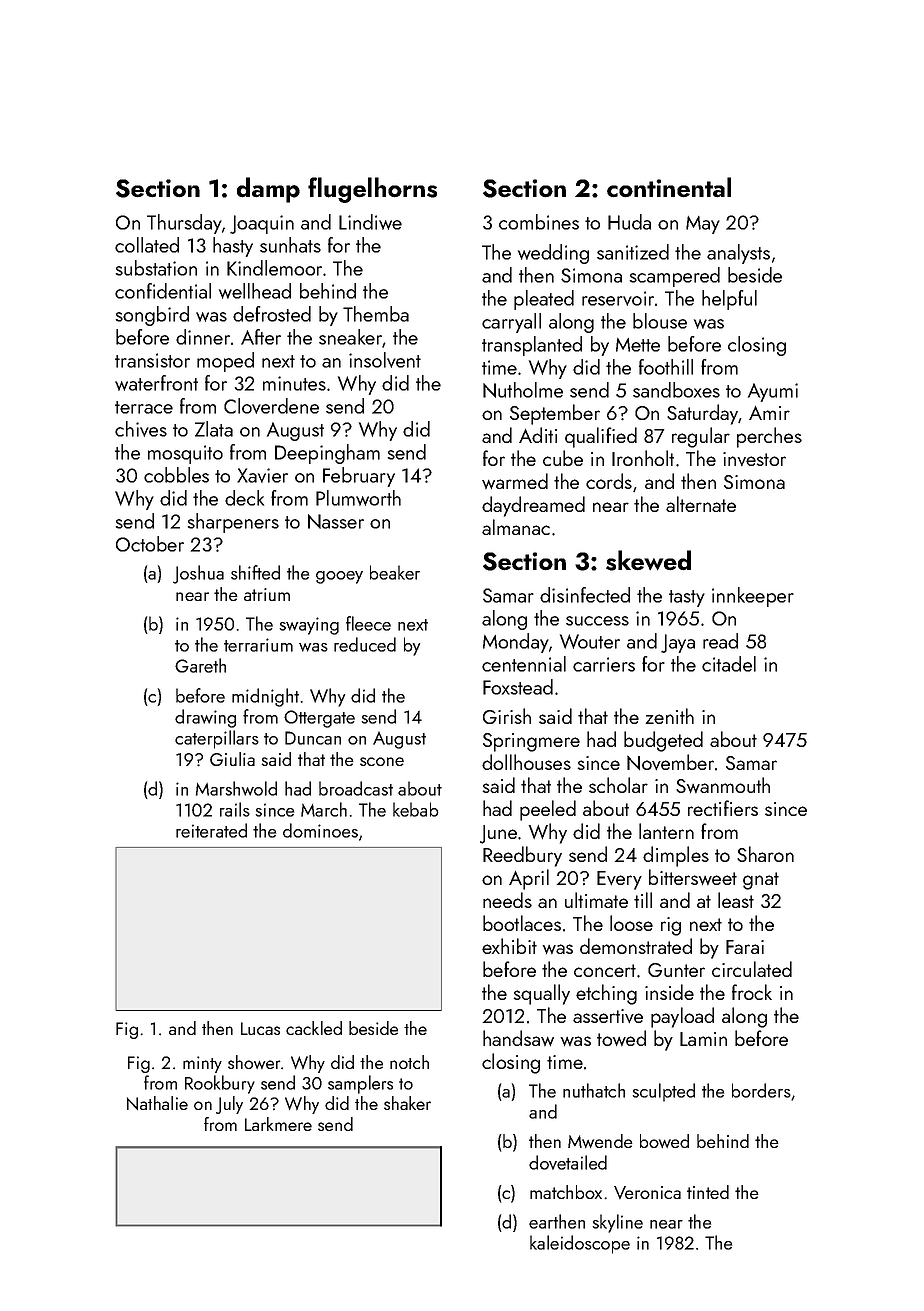 The width and height of the page is (924, 1311). I want to click on scone, so click(382, 761).
